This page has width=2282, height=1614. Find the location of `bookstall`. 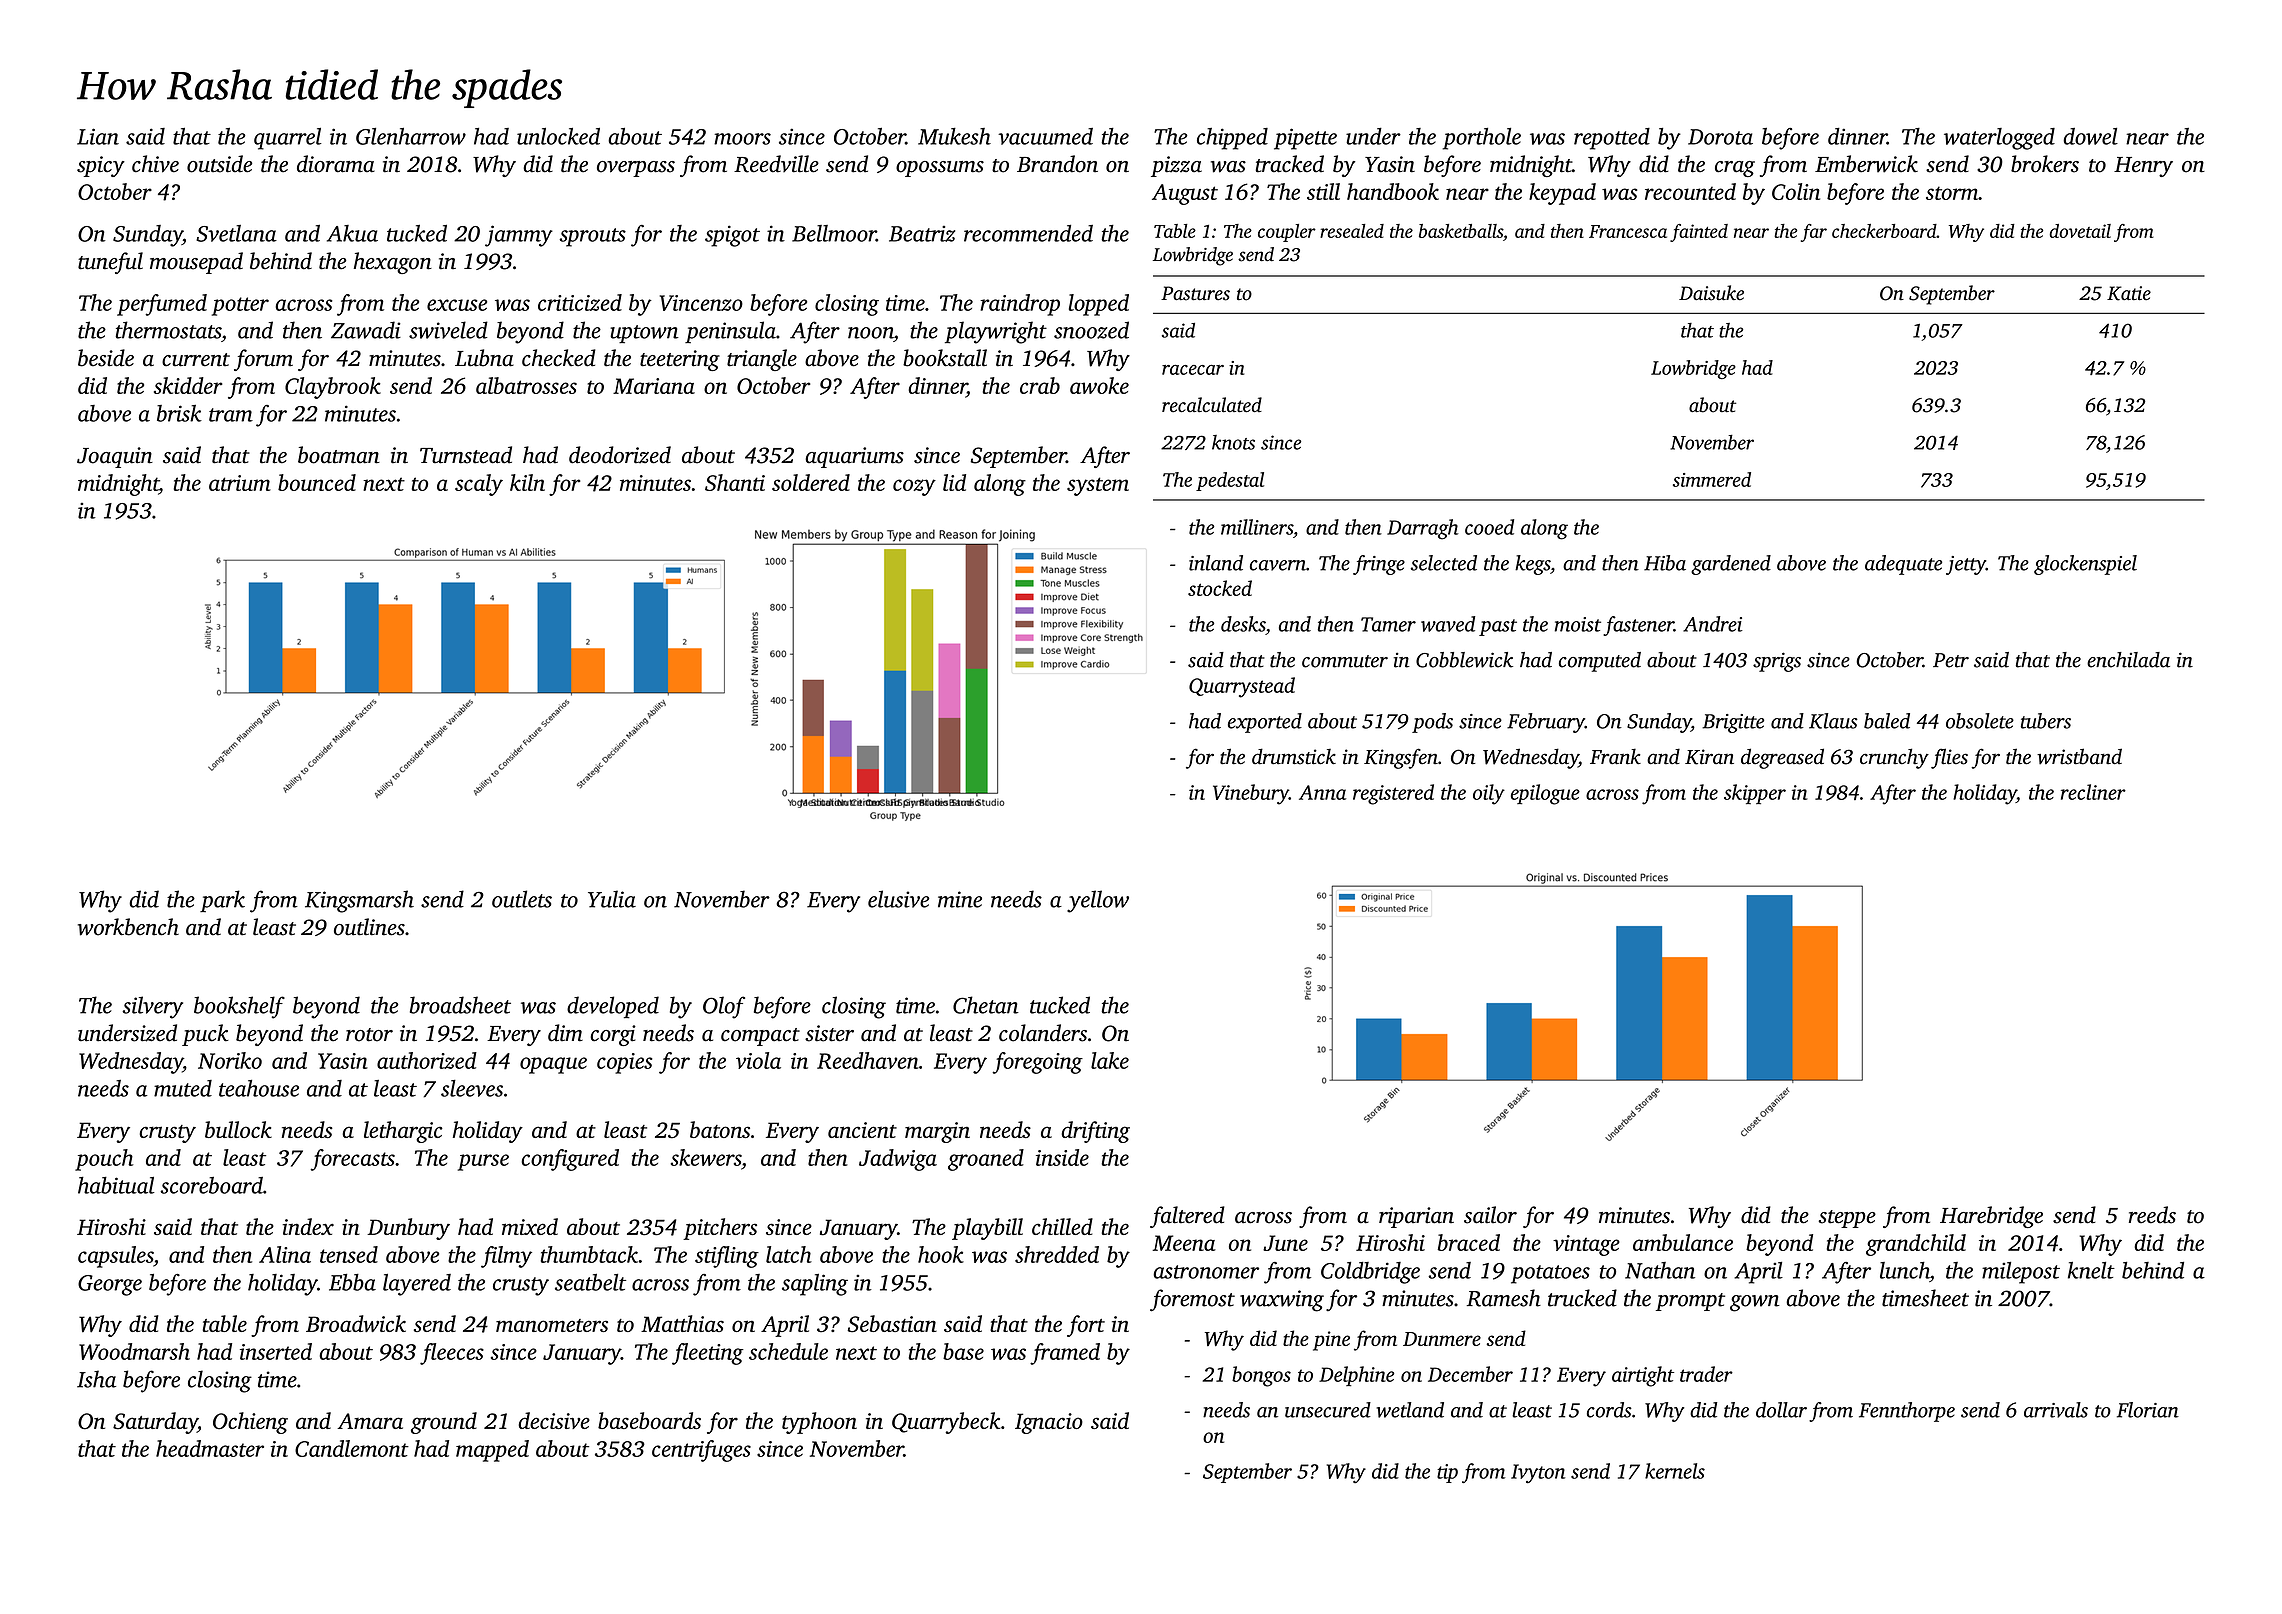

bookstall is located at coordinates (945, 358).
